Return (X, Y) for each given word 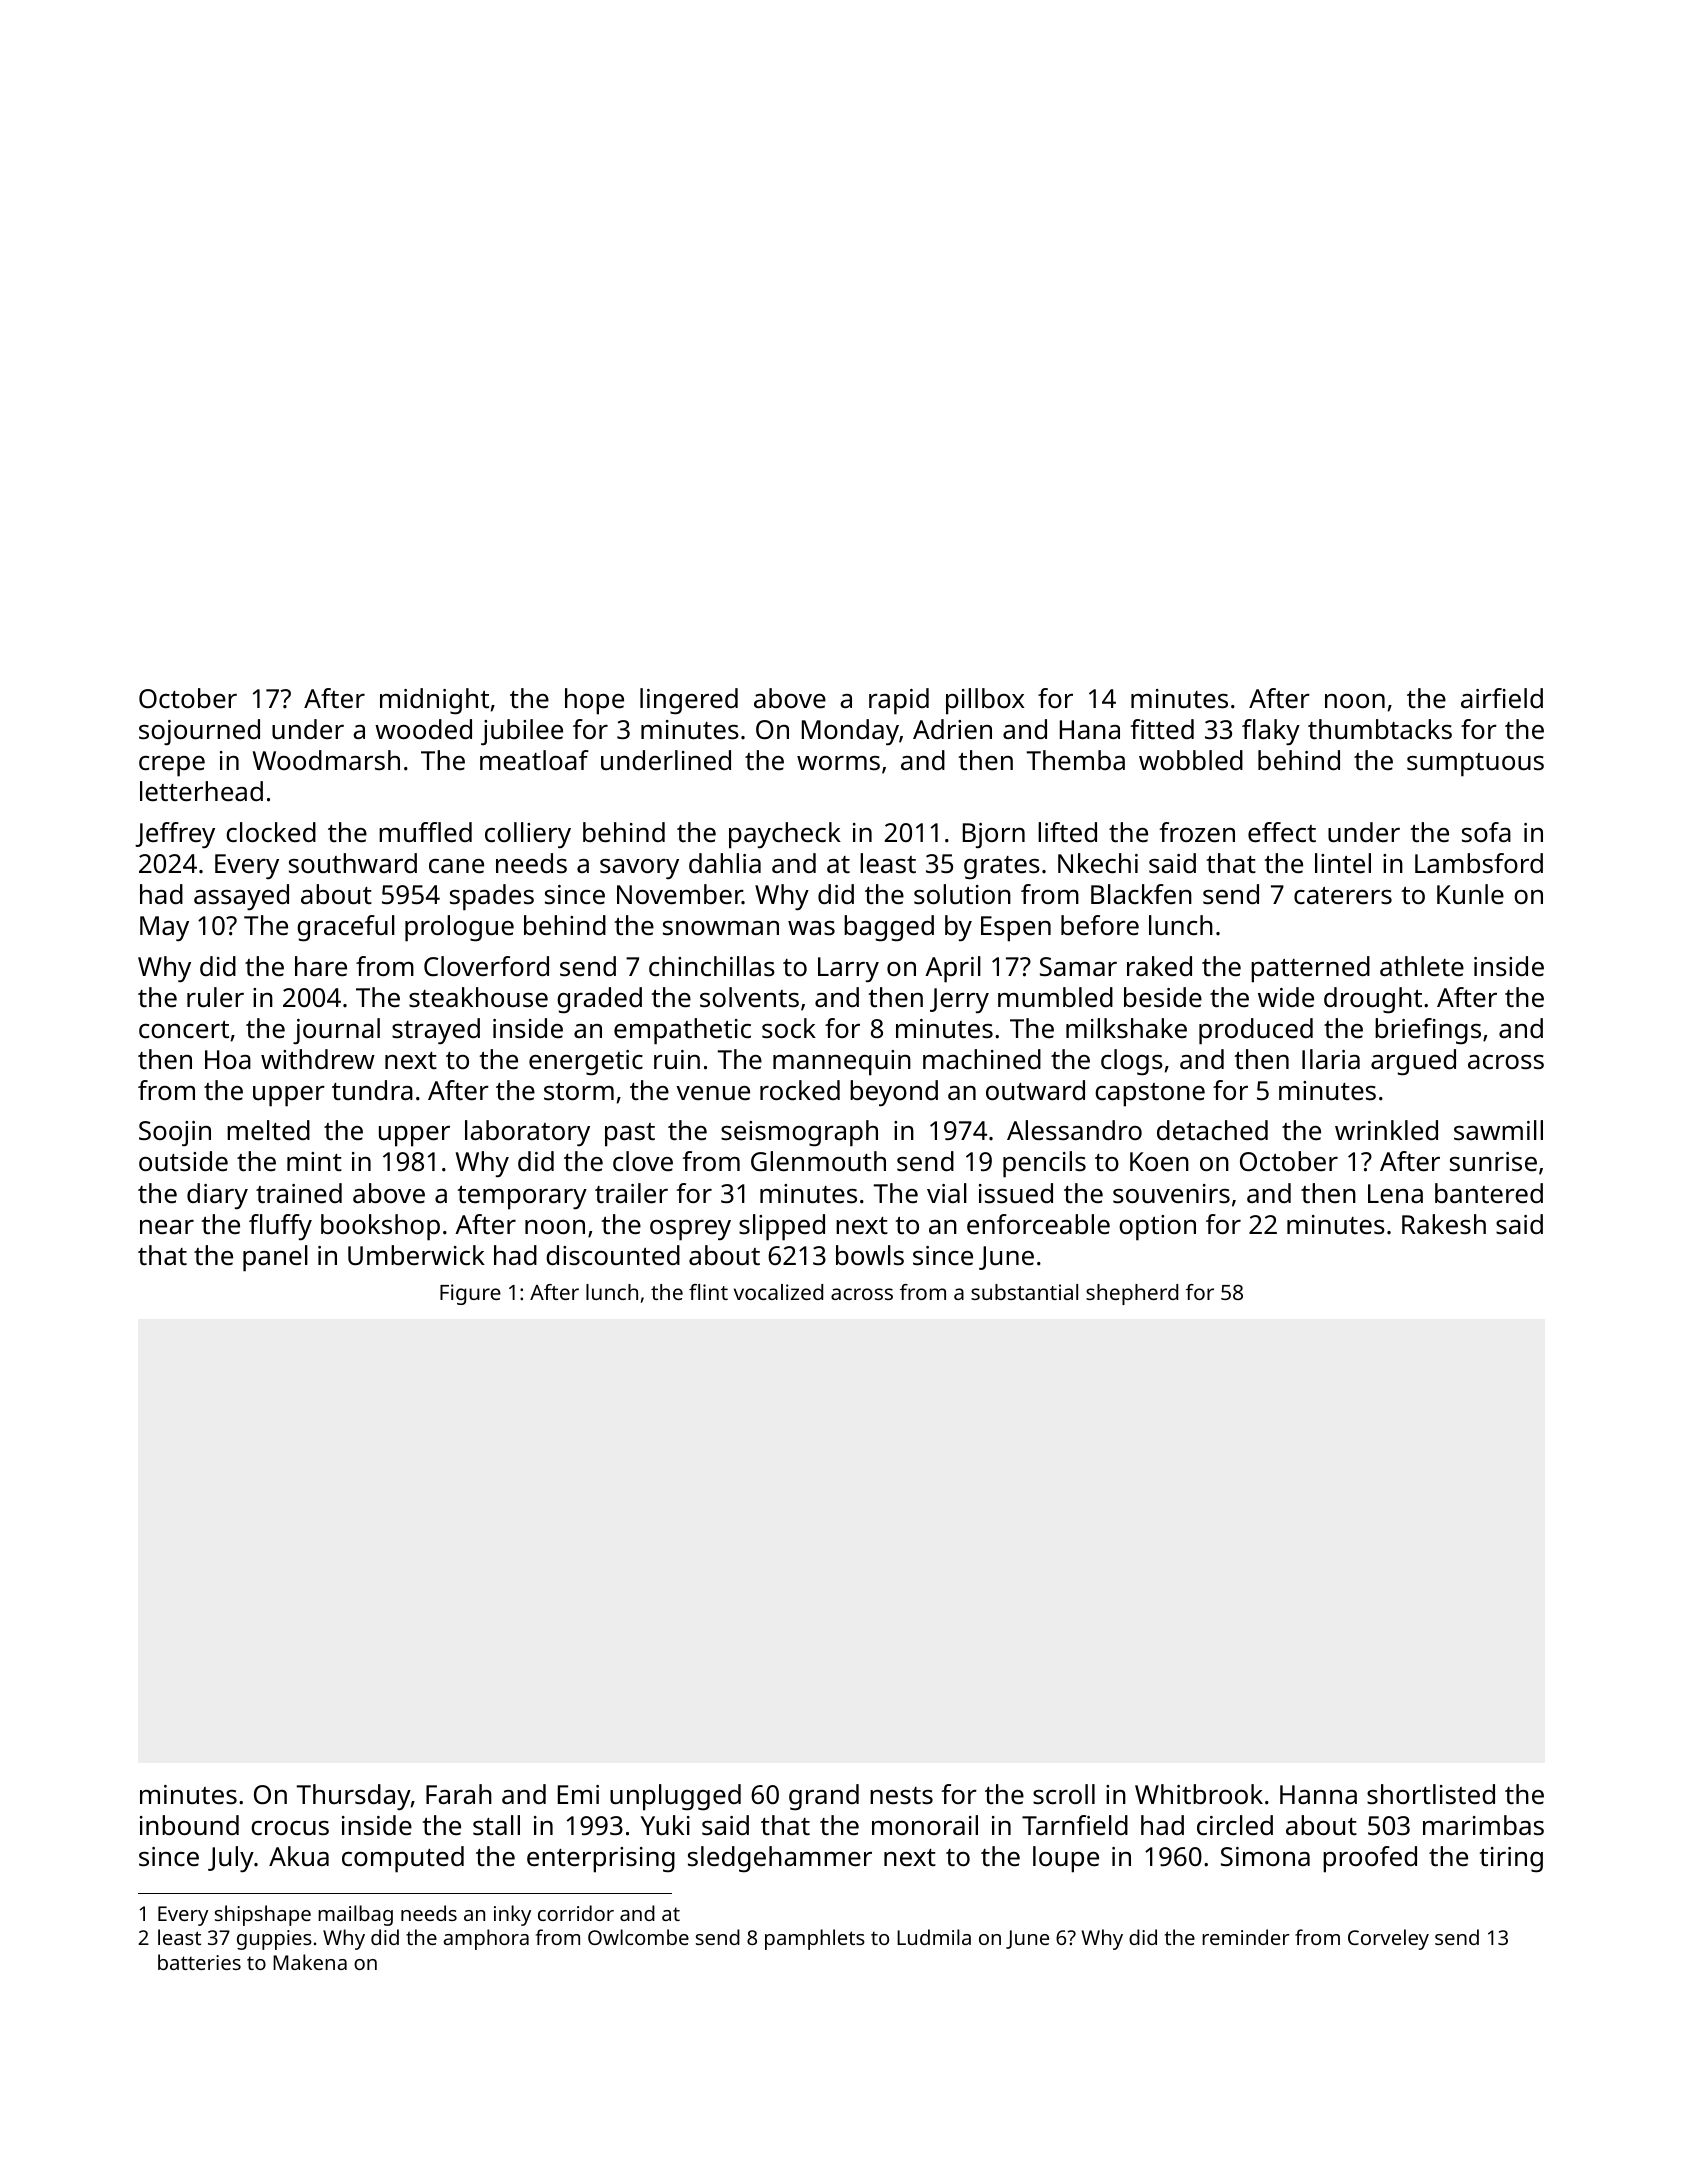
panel (275, 1258)
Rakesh (1444, 1224)
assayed (241, 897)
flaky (1271, 732)
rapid (899, 701)
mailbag (355, 1915)
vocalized (778, 1292)
